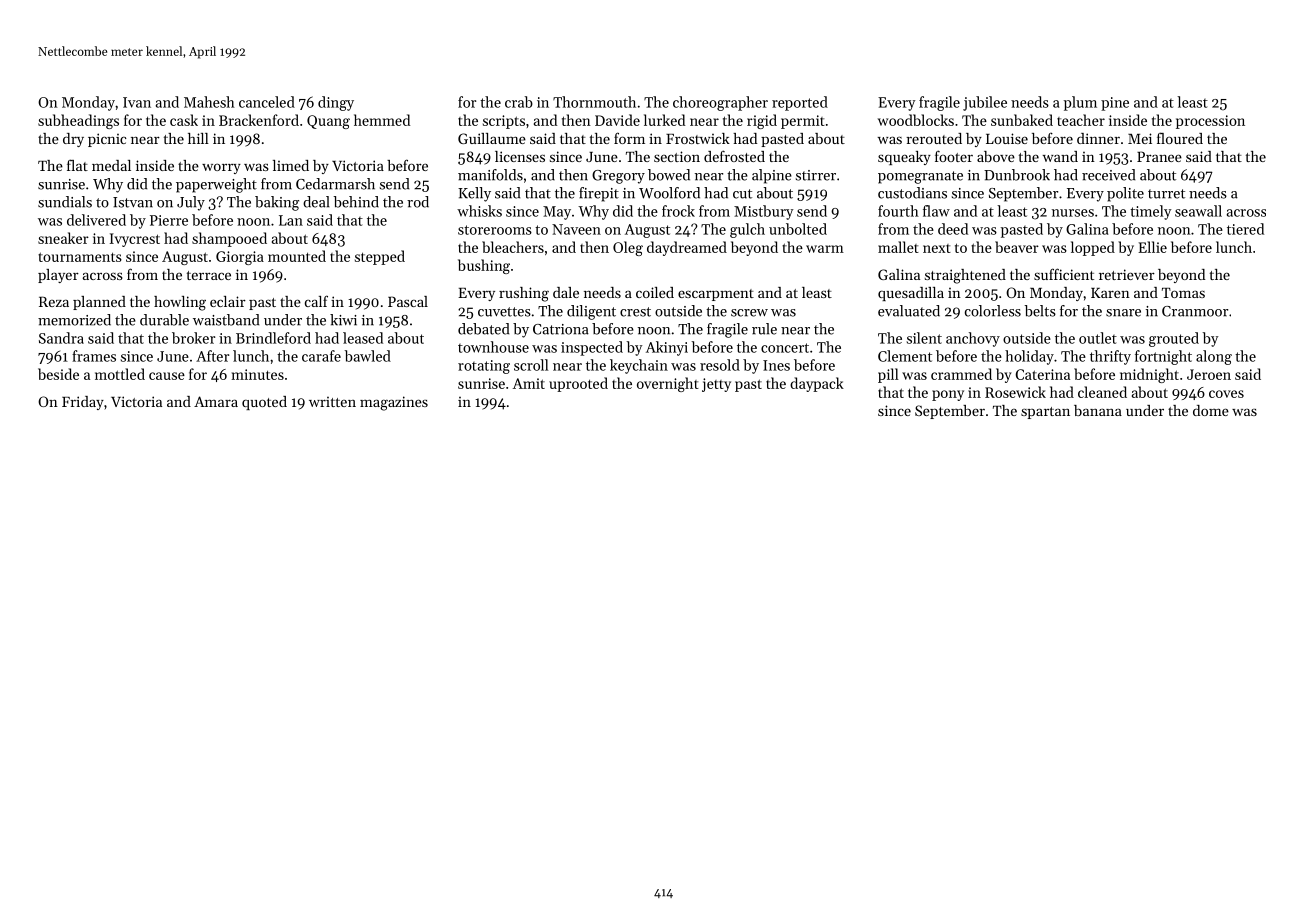  I want to click on crab, so click(519, 102).
